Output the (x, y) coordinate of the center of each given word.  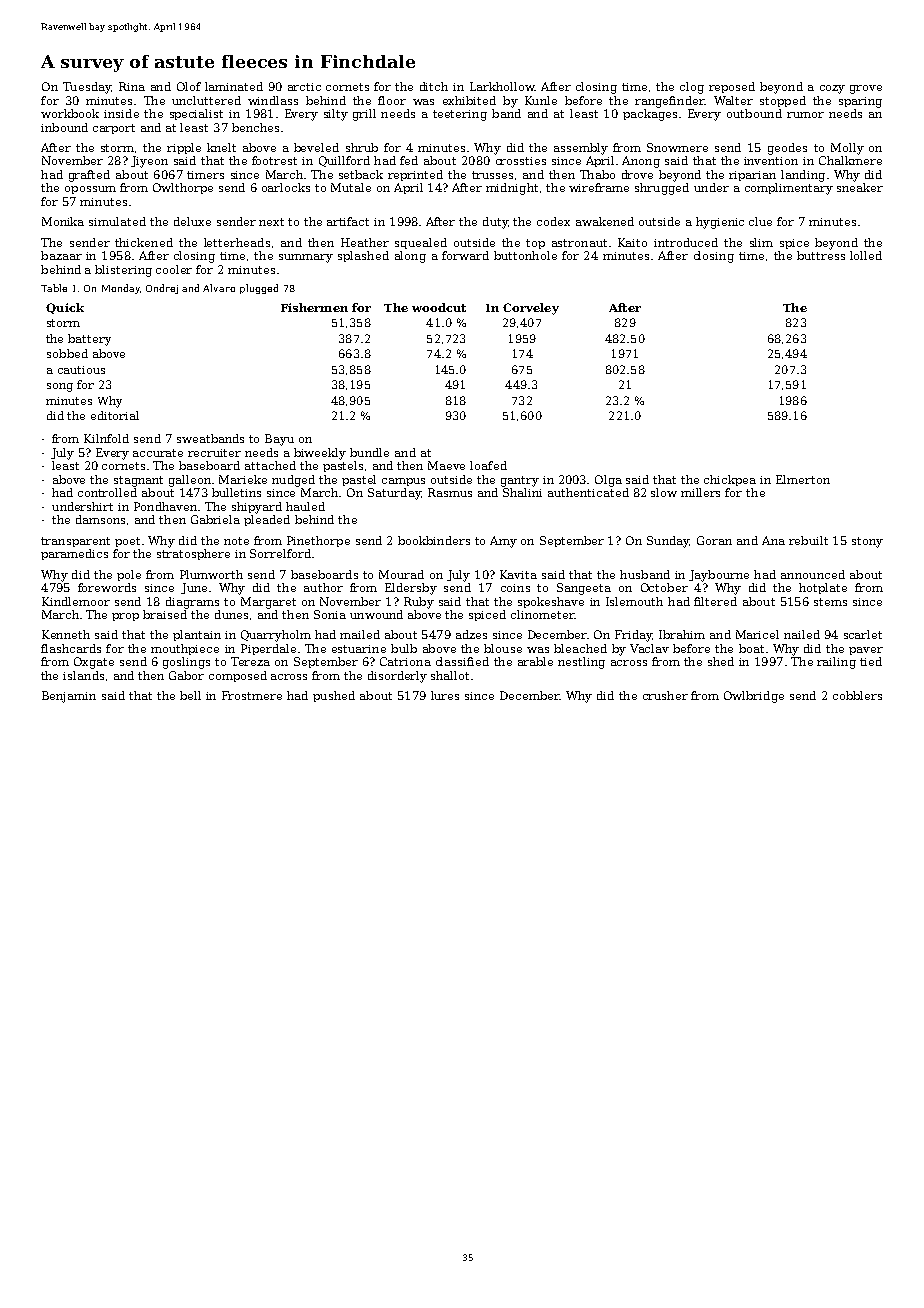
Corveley (531, 309)
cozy (832, 89)
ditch (434, 86)
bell (190, 695)
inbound (64, 127)
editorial (115, 415)
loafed (488, 465)
